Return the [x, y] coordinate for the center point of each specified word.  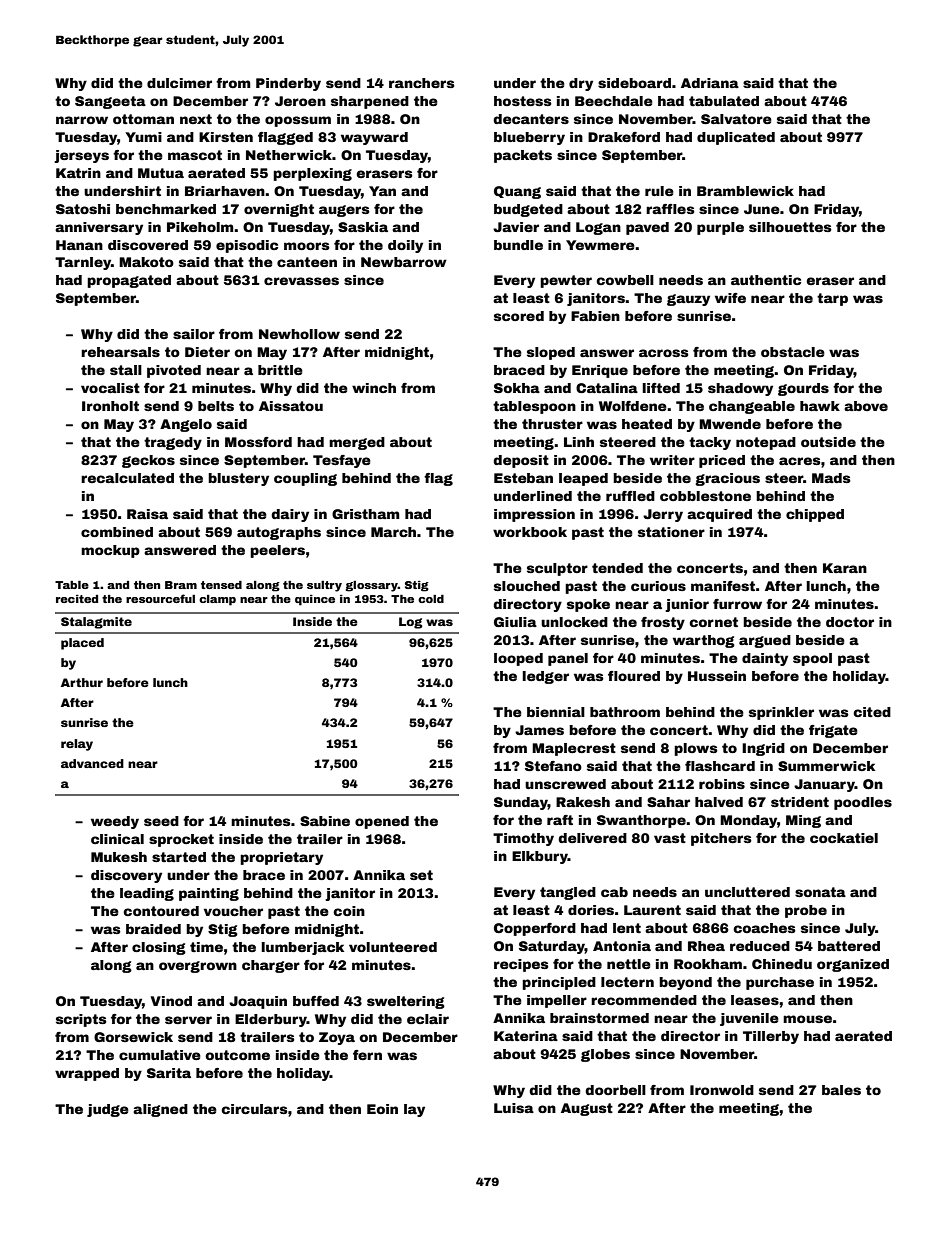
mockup [110, 551]
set [421, 875]
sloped [551, 353]
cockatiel [844, 838]
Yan [382, 191]
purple [720, 228]
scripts [81, 1020]
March [393, 532]
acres [800, 461]
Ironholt [110, 406]
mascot [195, 155]
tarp [832, 299]
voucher [233, 911]
